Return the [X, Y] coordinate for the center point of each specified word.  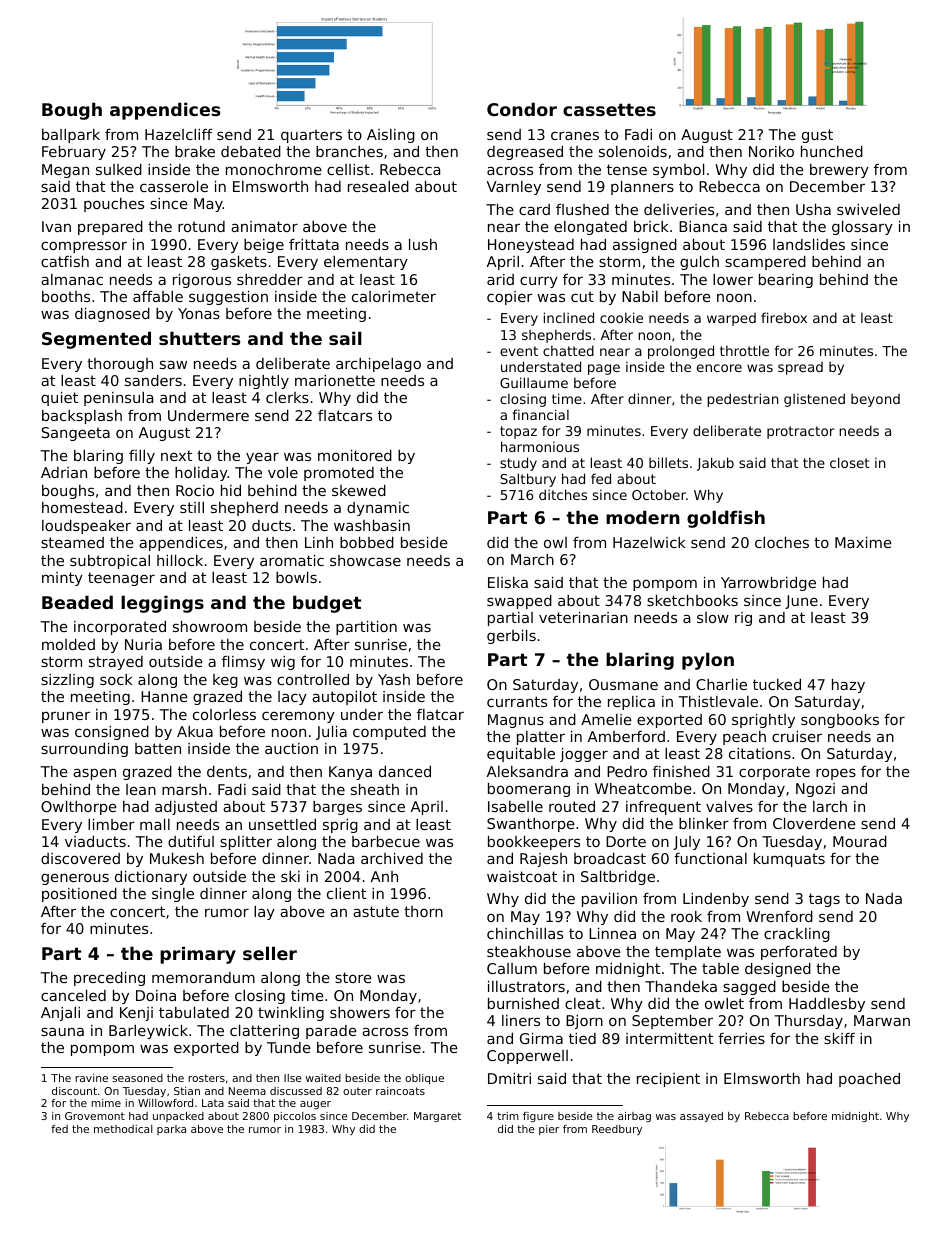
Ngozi [815, 790]
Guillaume [534, 382]
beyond [875, 400]
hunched [832, 151]
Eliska [508, 582]
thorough [120, 365]
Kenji [136, 1014]
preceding [109, 979]
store [353, 977]
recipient [668, 1080]
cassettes [609, 109]
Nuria [143, 644]
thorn [423, 911]
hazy [848, 686]
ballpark [71, 136]
